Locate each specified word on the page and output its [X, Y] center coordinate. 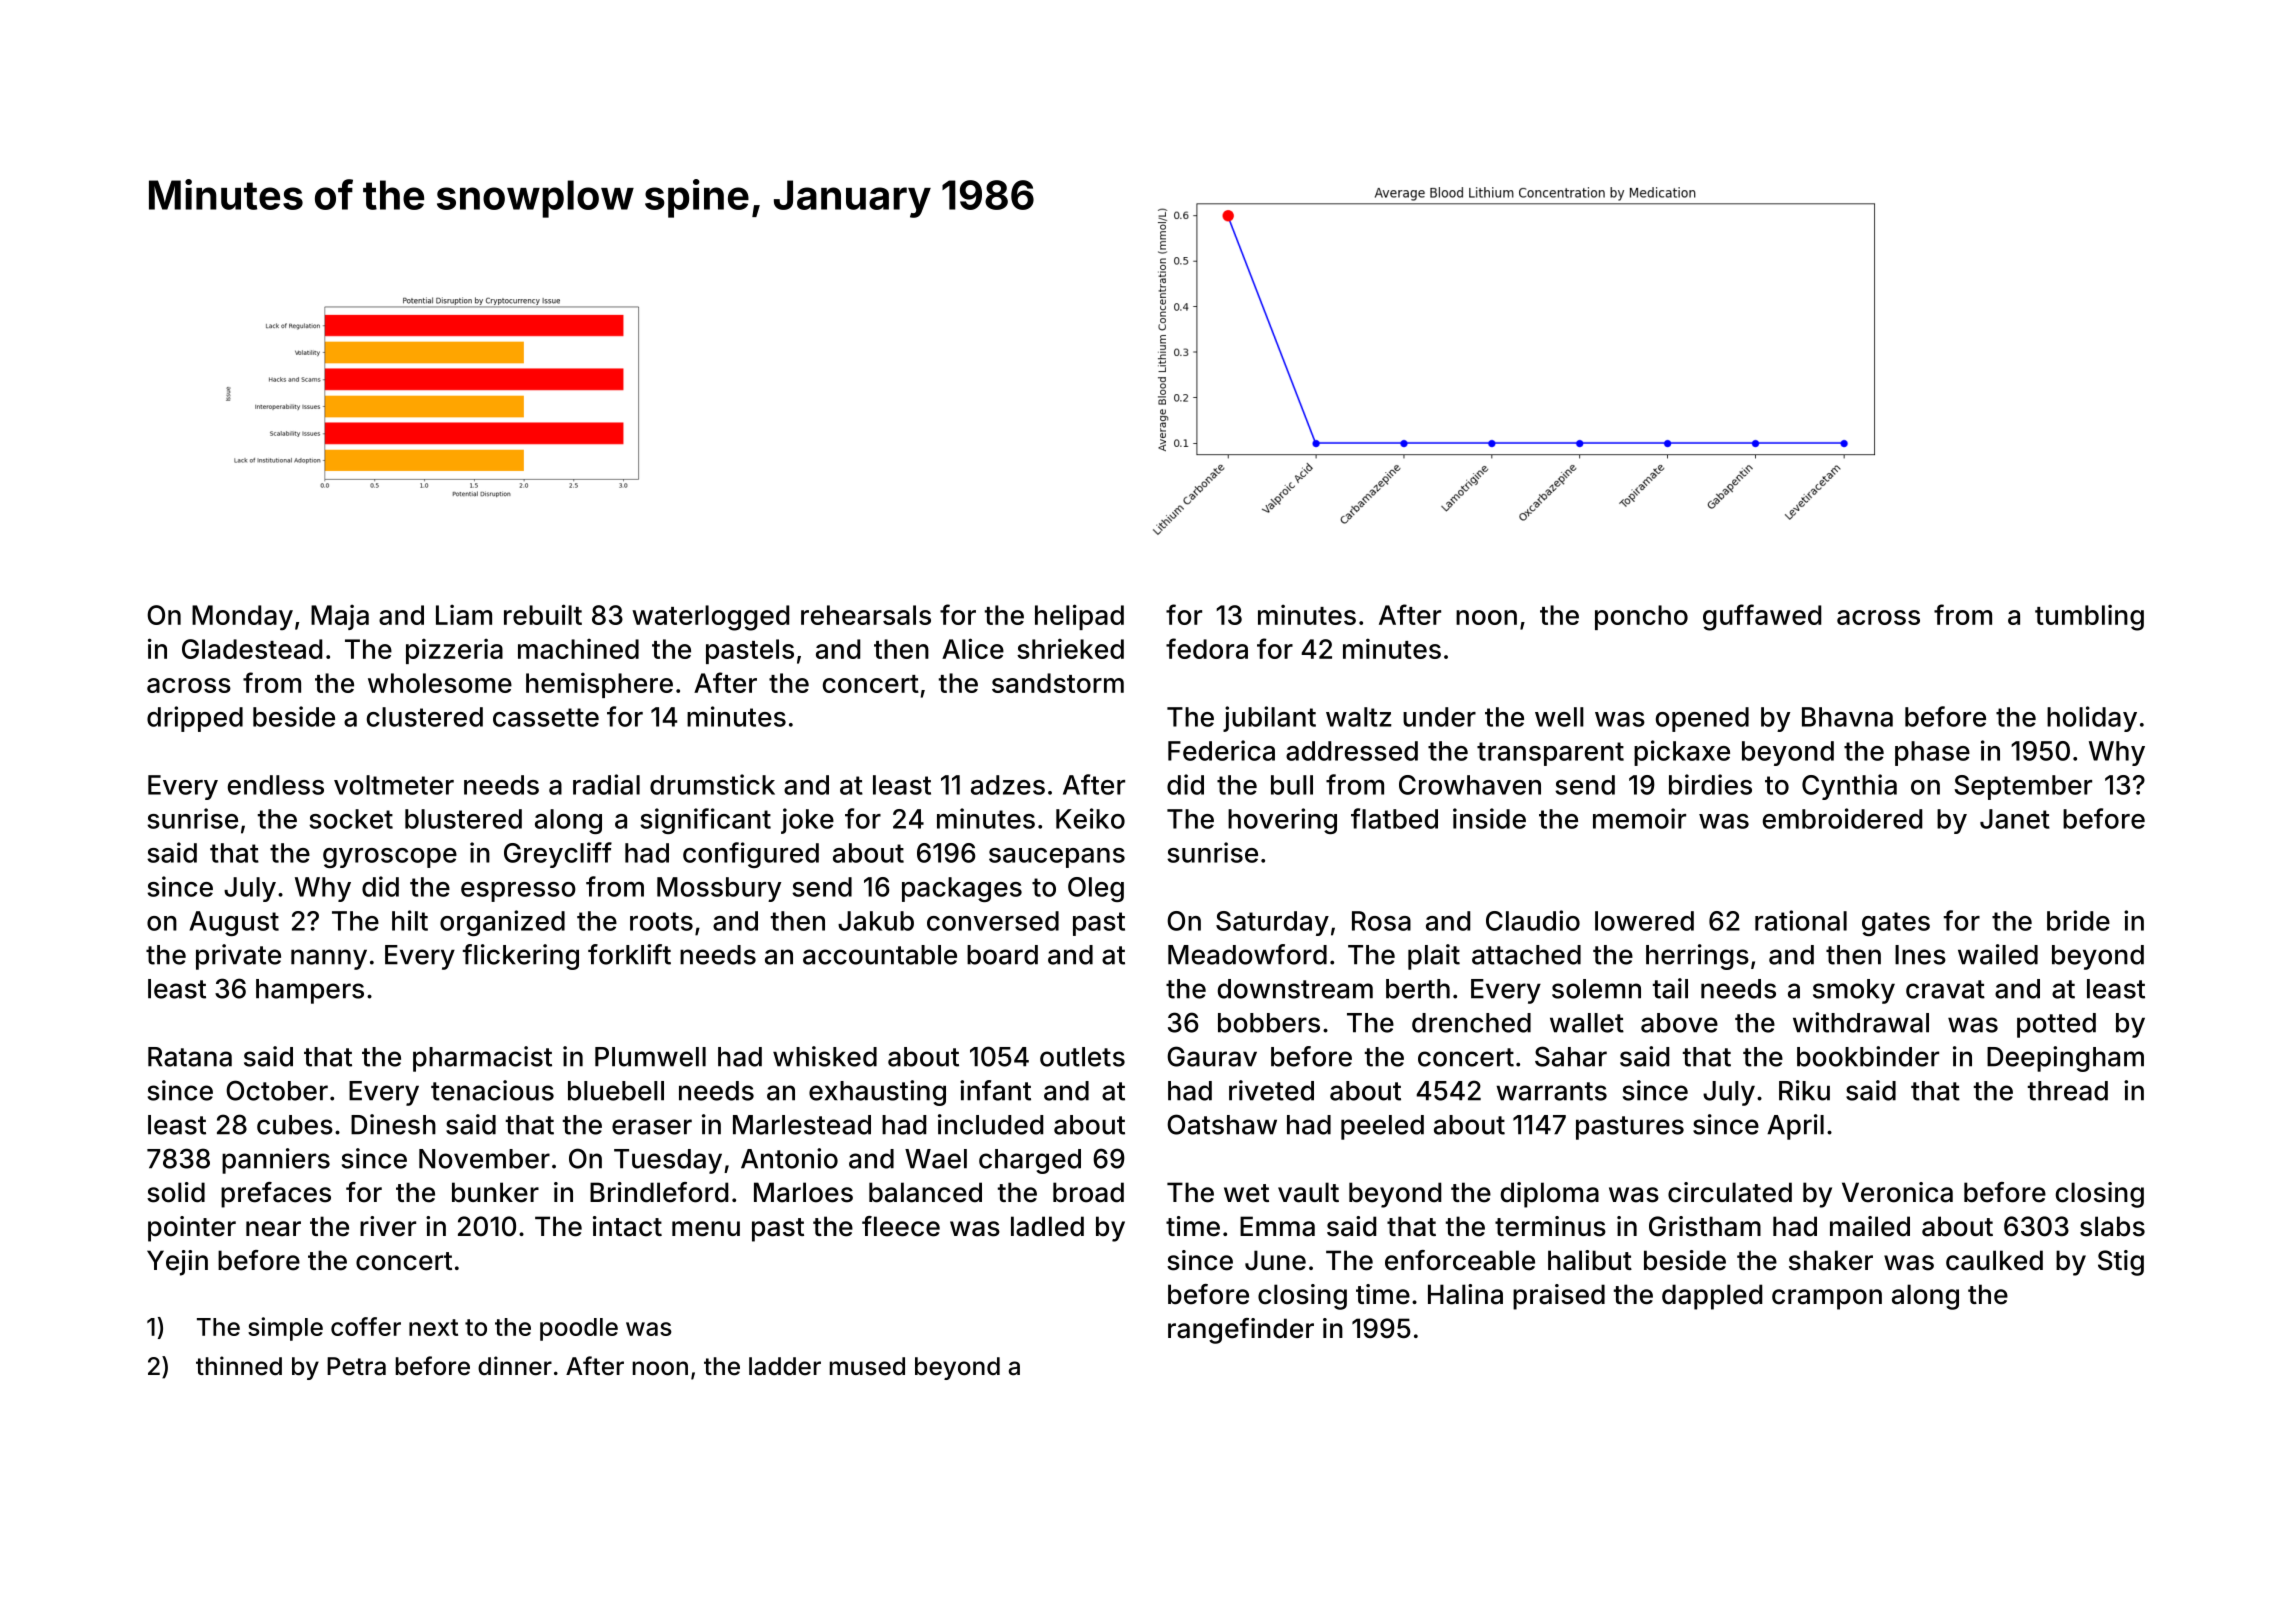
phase [1932, 753]
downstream [1295, 989]
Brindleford [659, 1192]
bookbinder [1868, 1056]
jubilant [1269, 719]
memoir [1639, 818]
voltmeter [394, 785]
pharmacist [482, 1059]
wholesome [440, 683]
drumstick [712, 784]
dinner [515, 1366]
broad [1088, 1192]
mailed [1870, 1226]
